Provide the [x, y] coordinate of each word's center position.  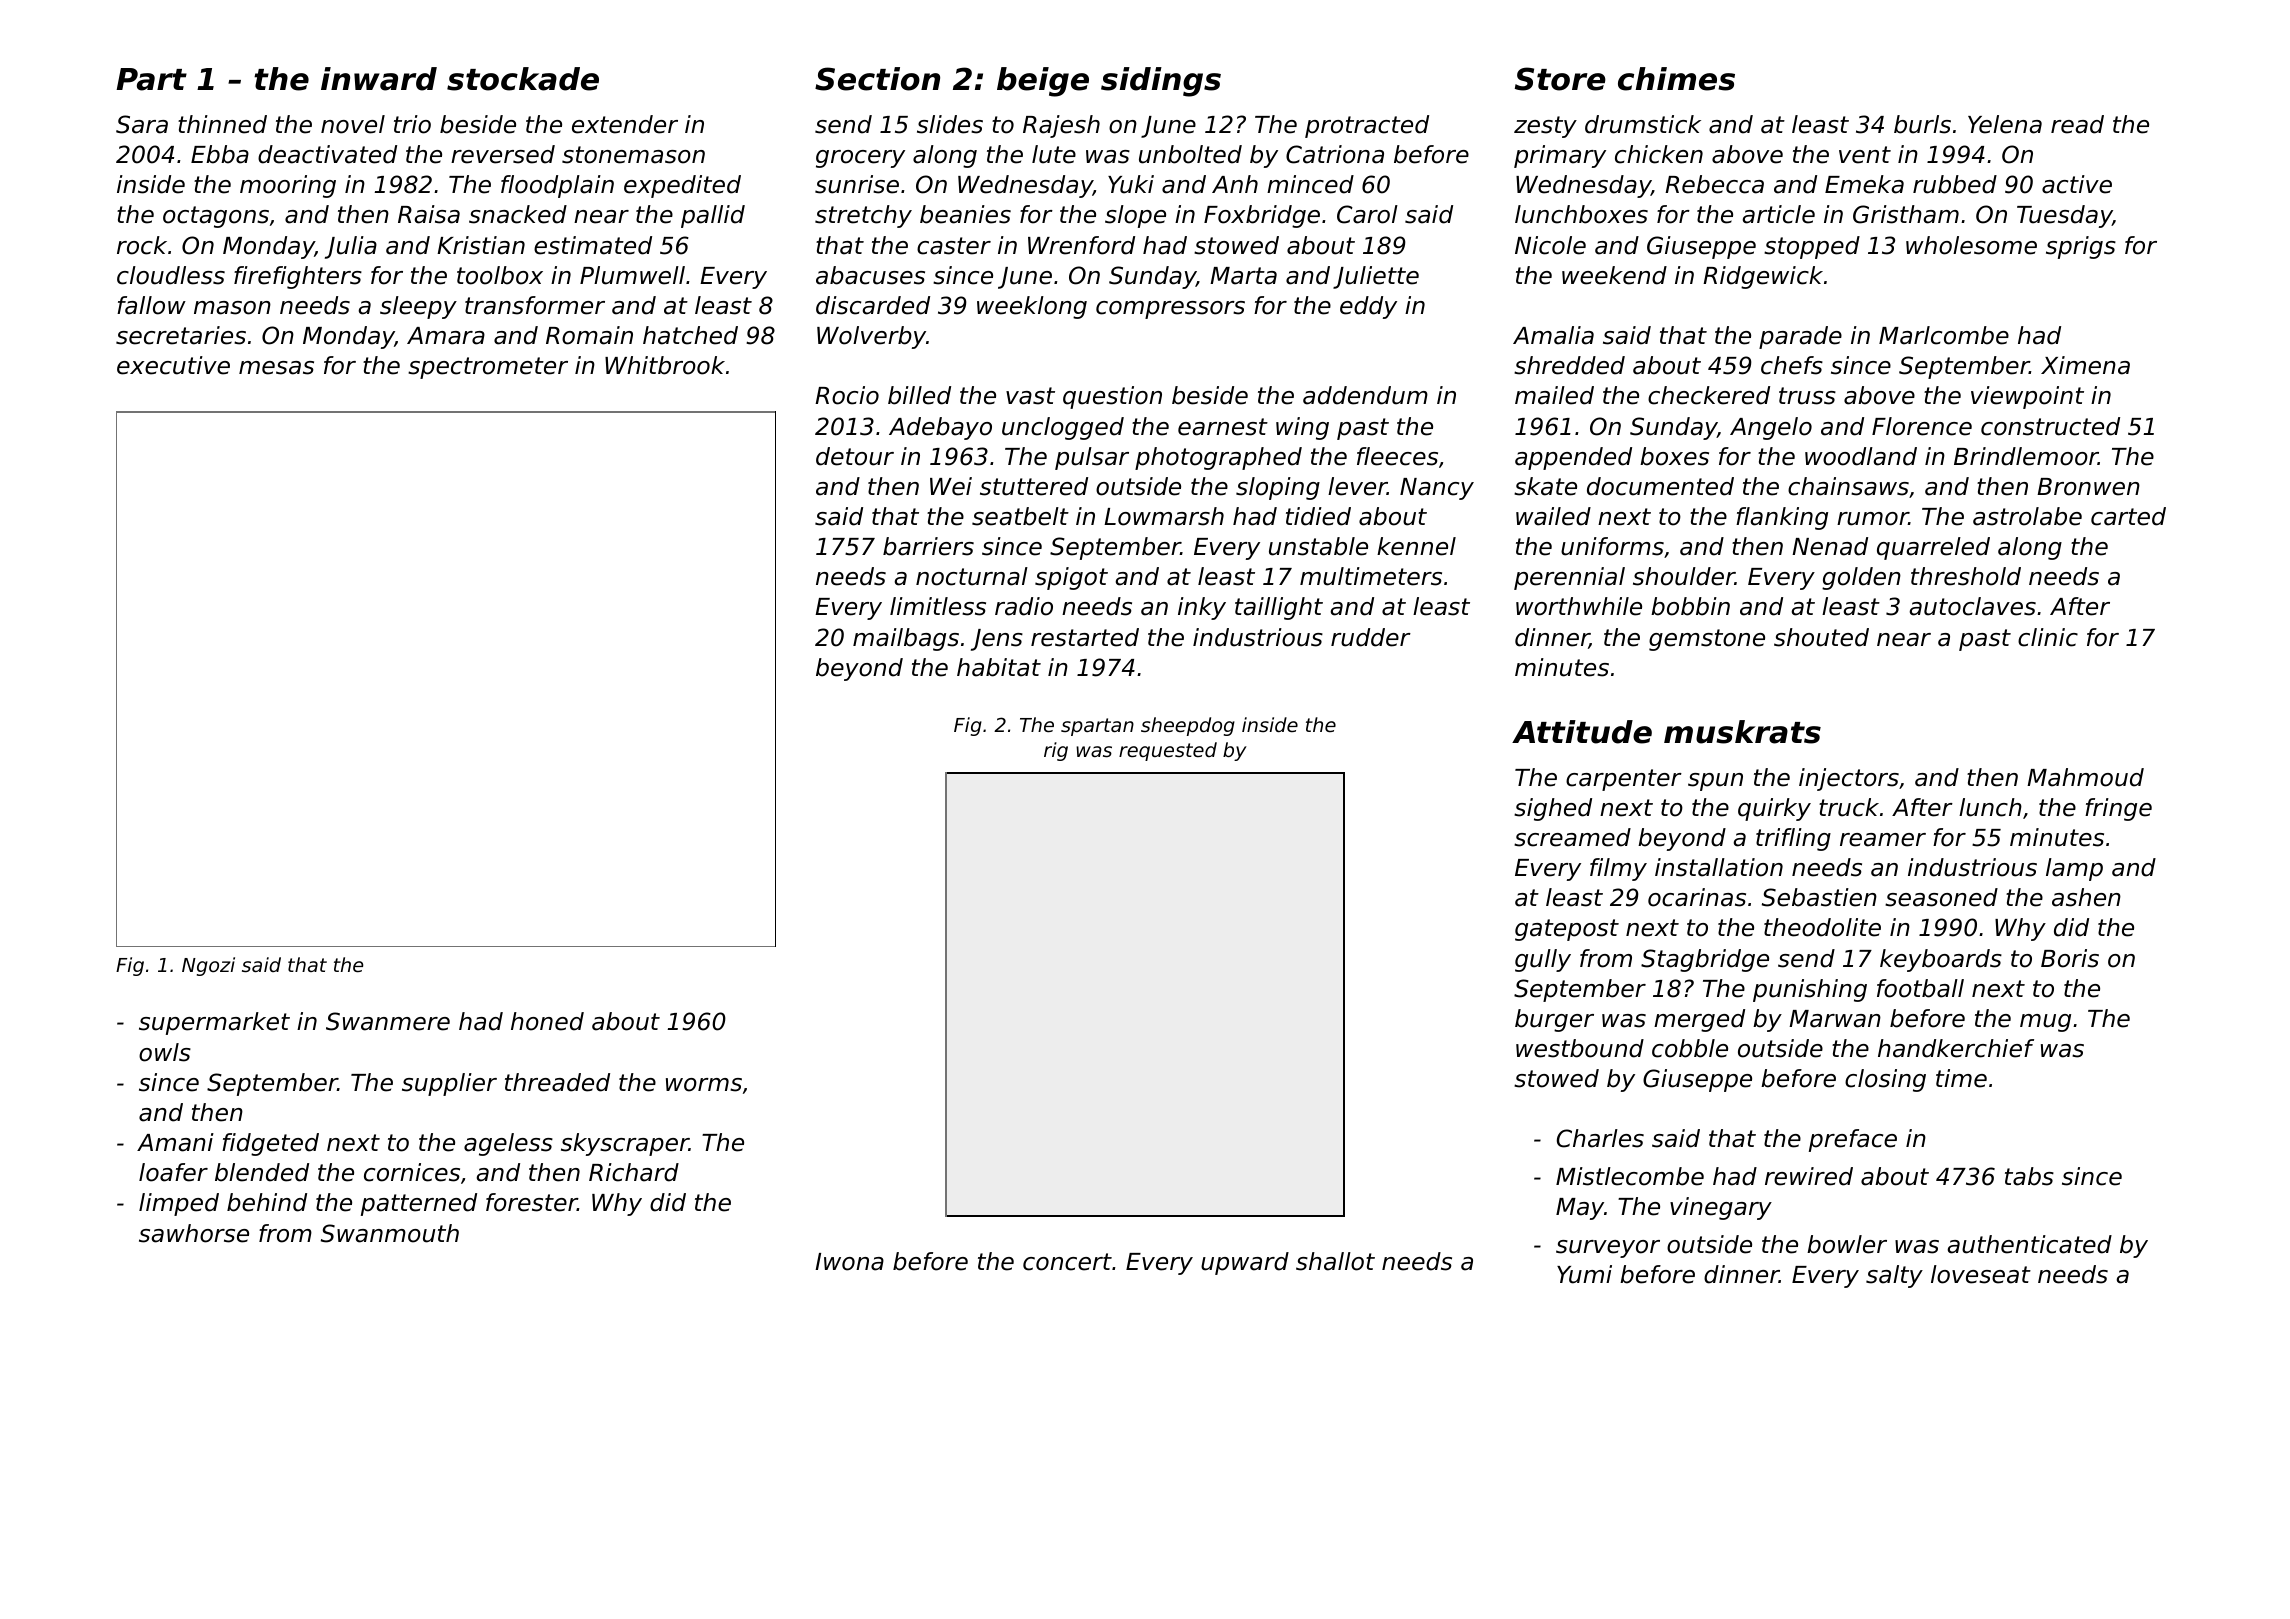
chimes [1676, 79]
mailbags [906, 639]
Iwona [849, 1262]
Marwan [1835, 1019]
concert [1067, 1262]
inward [379, 79]
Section [877, 79]
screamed [1572, 837]
